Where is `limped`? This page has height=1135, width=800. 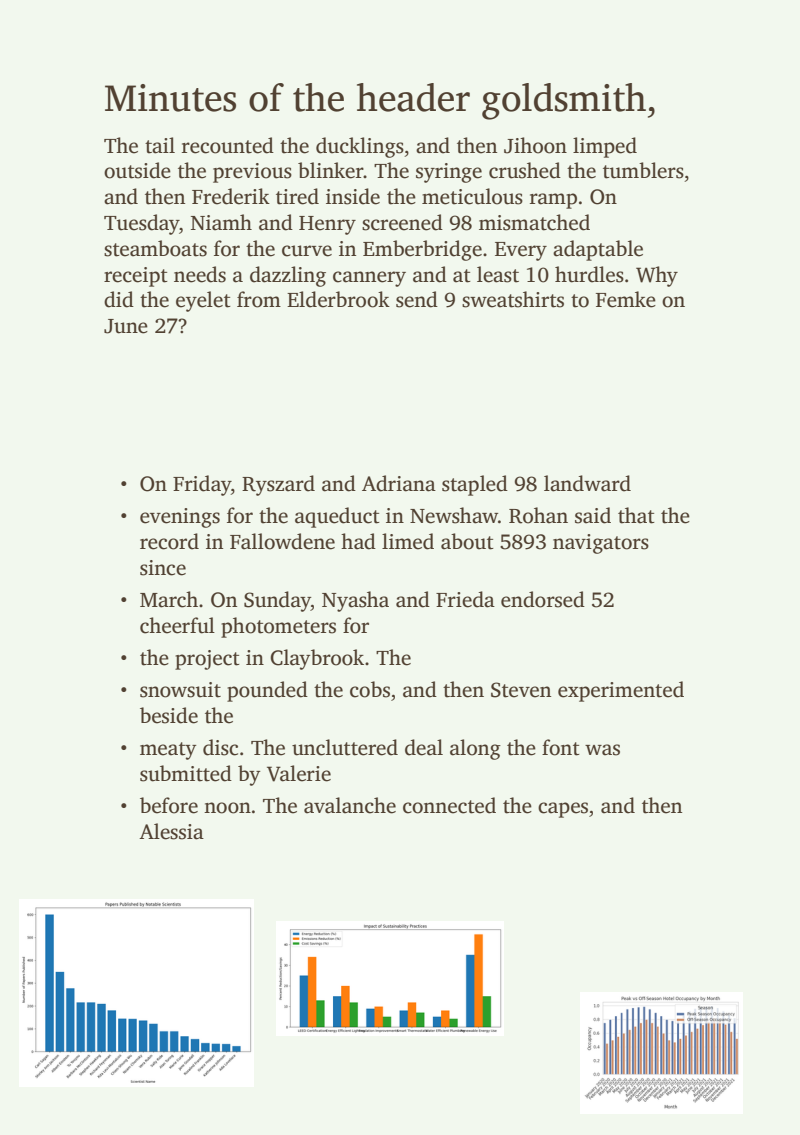
limped is located at coordinates (605, 147).
